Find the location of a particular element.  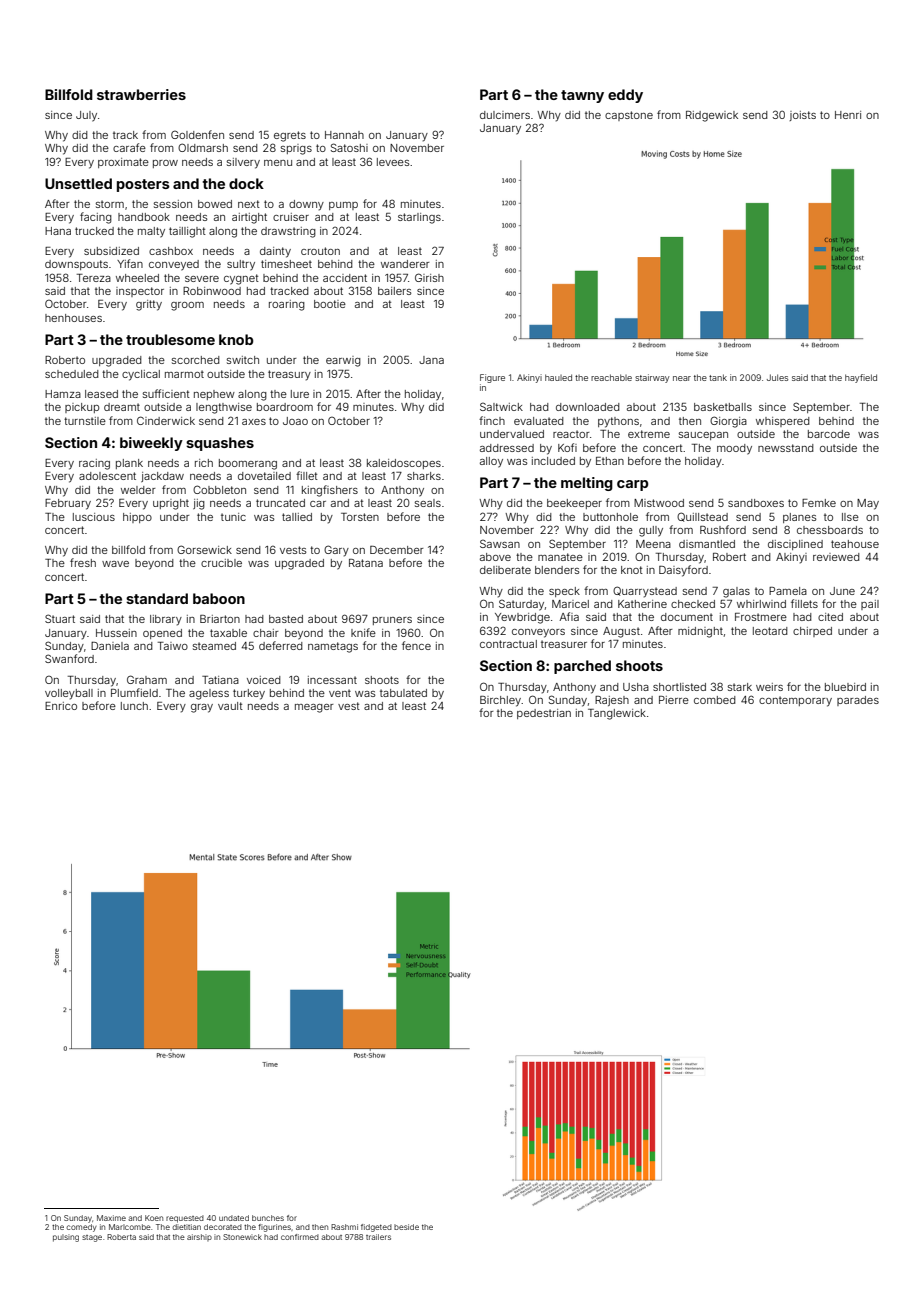

combed is located at coordinates (715, 700).
